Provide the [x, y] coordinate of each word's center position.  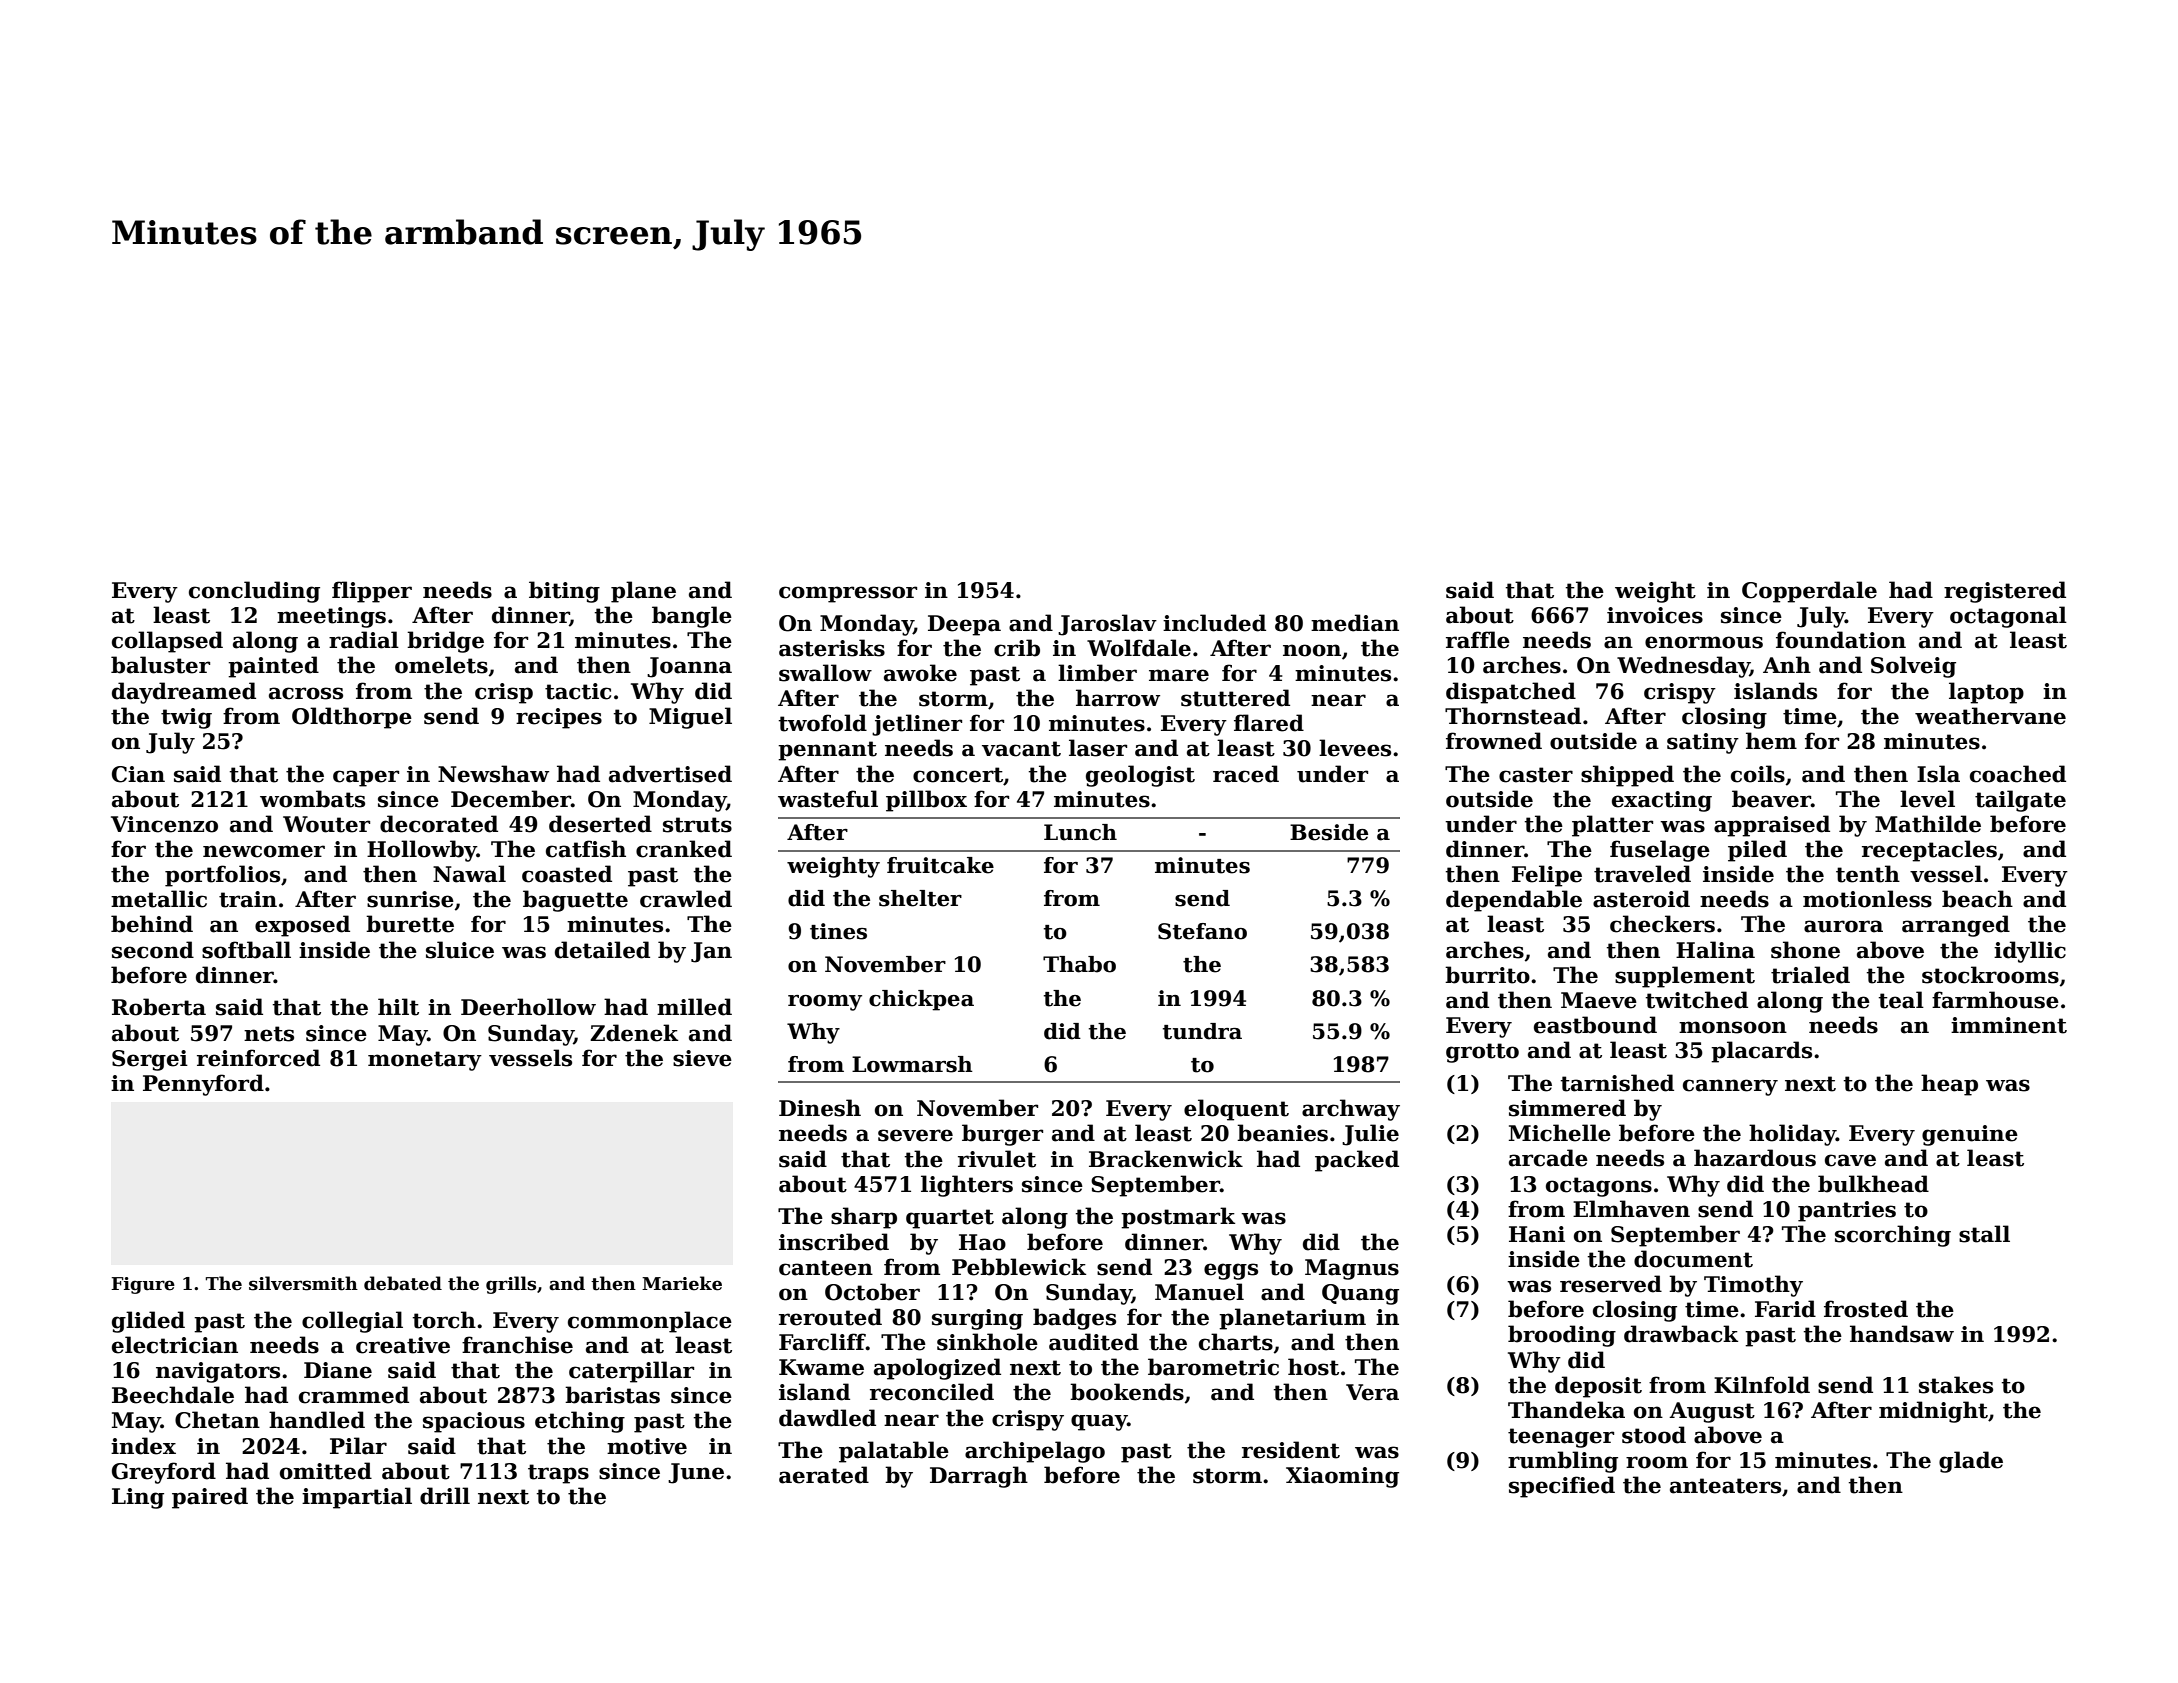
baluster [160, 665]
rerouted [830, 1317]
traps [558, 1474]
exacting [1662, 801]
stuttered [1235, 698]
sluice [460, 950]
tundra [1202, 1031]
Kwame [821, 1367]
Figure [143, 1285]
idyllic [2030, 952]
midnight [1933, 1412]
